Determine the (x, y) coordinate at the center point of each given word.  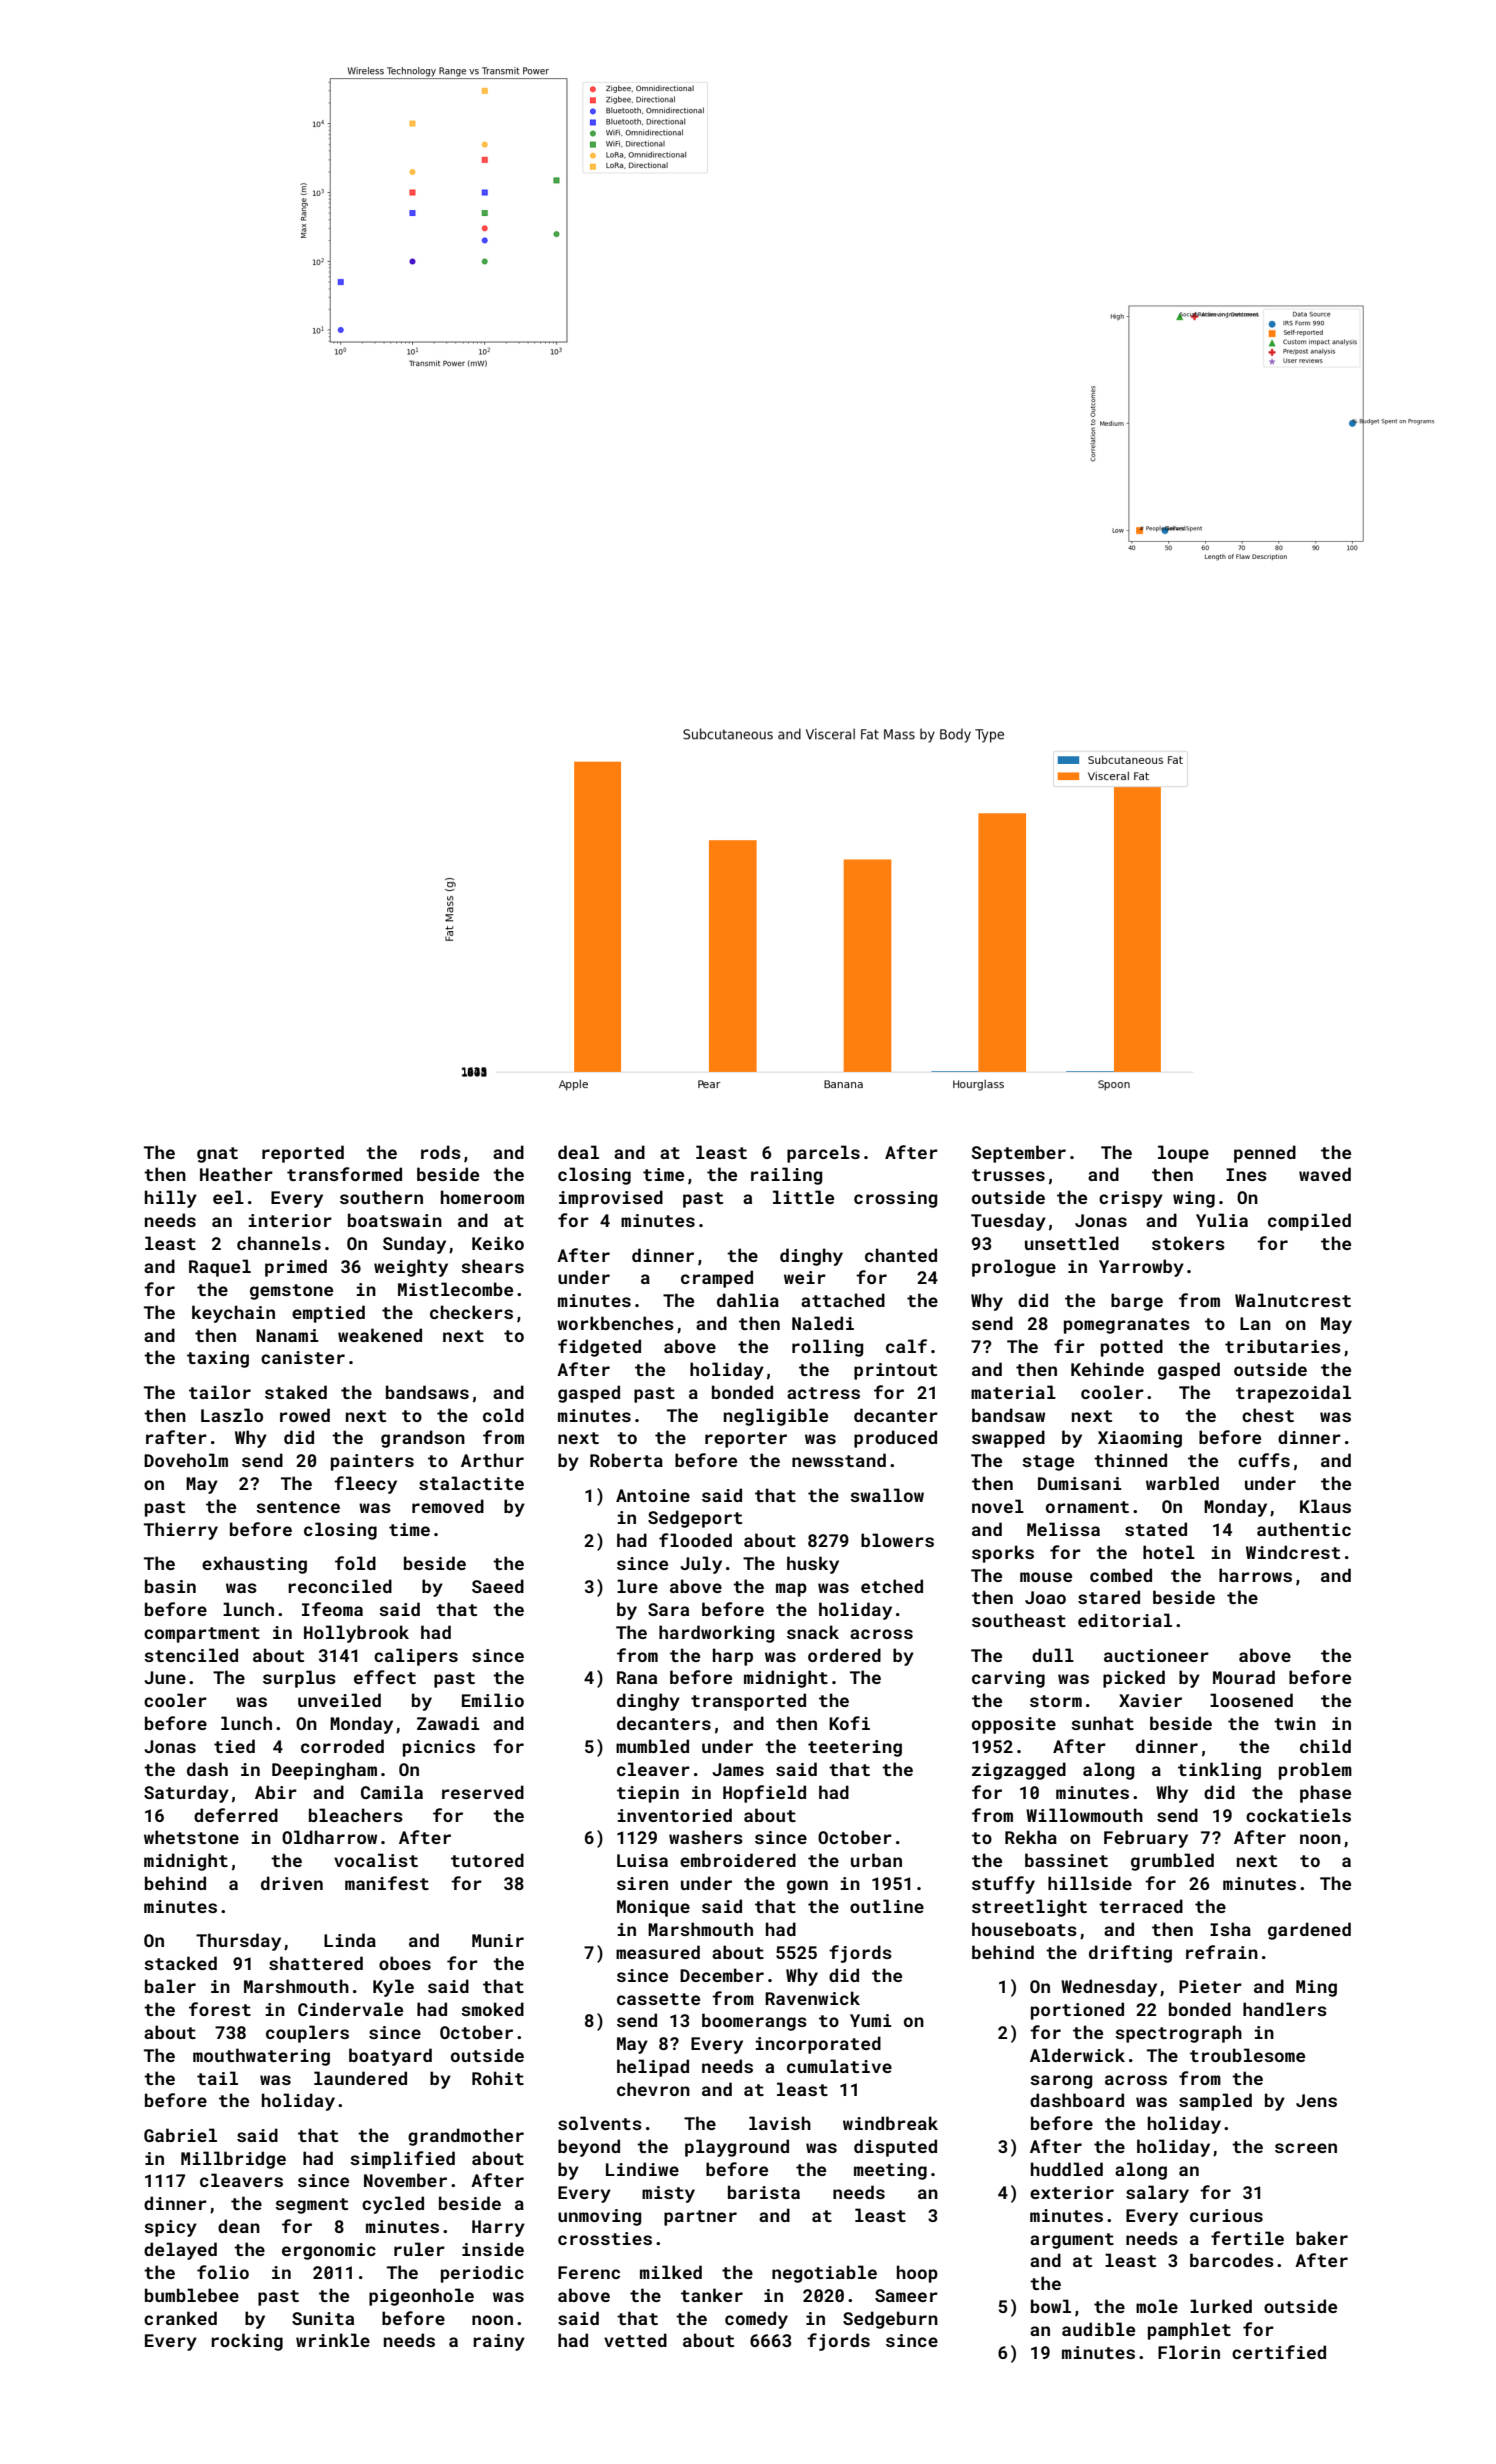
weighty (411, 1268)
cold (503, 1415)
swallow (887, 1495)
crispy (1131, 1199)
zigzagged (1019, 1771)
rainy (499, 2342)
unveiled (339, 1700)
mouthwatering (261, 2057)
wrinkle (333, 2340)
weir (805, 1277)
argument (1072, 2241)
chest (1268, 1415)
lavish (780, 2123)
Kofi (849, 1723)
